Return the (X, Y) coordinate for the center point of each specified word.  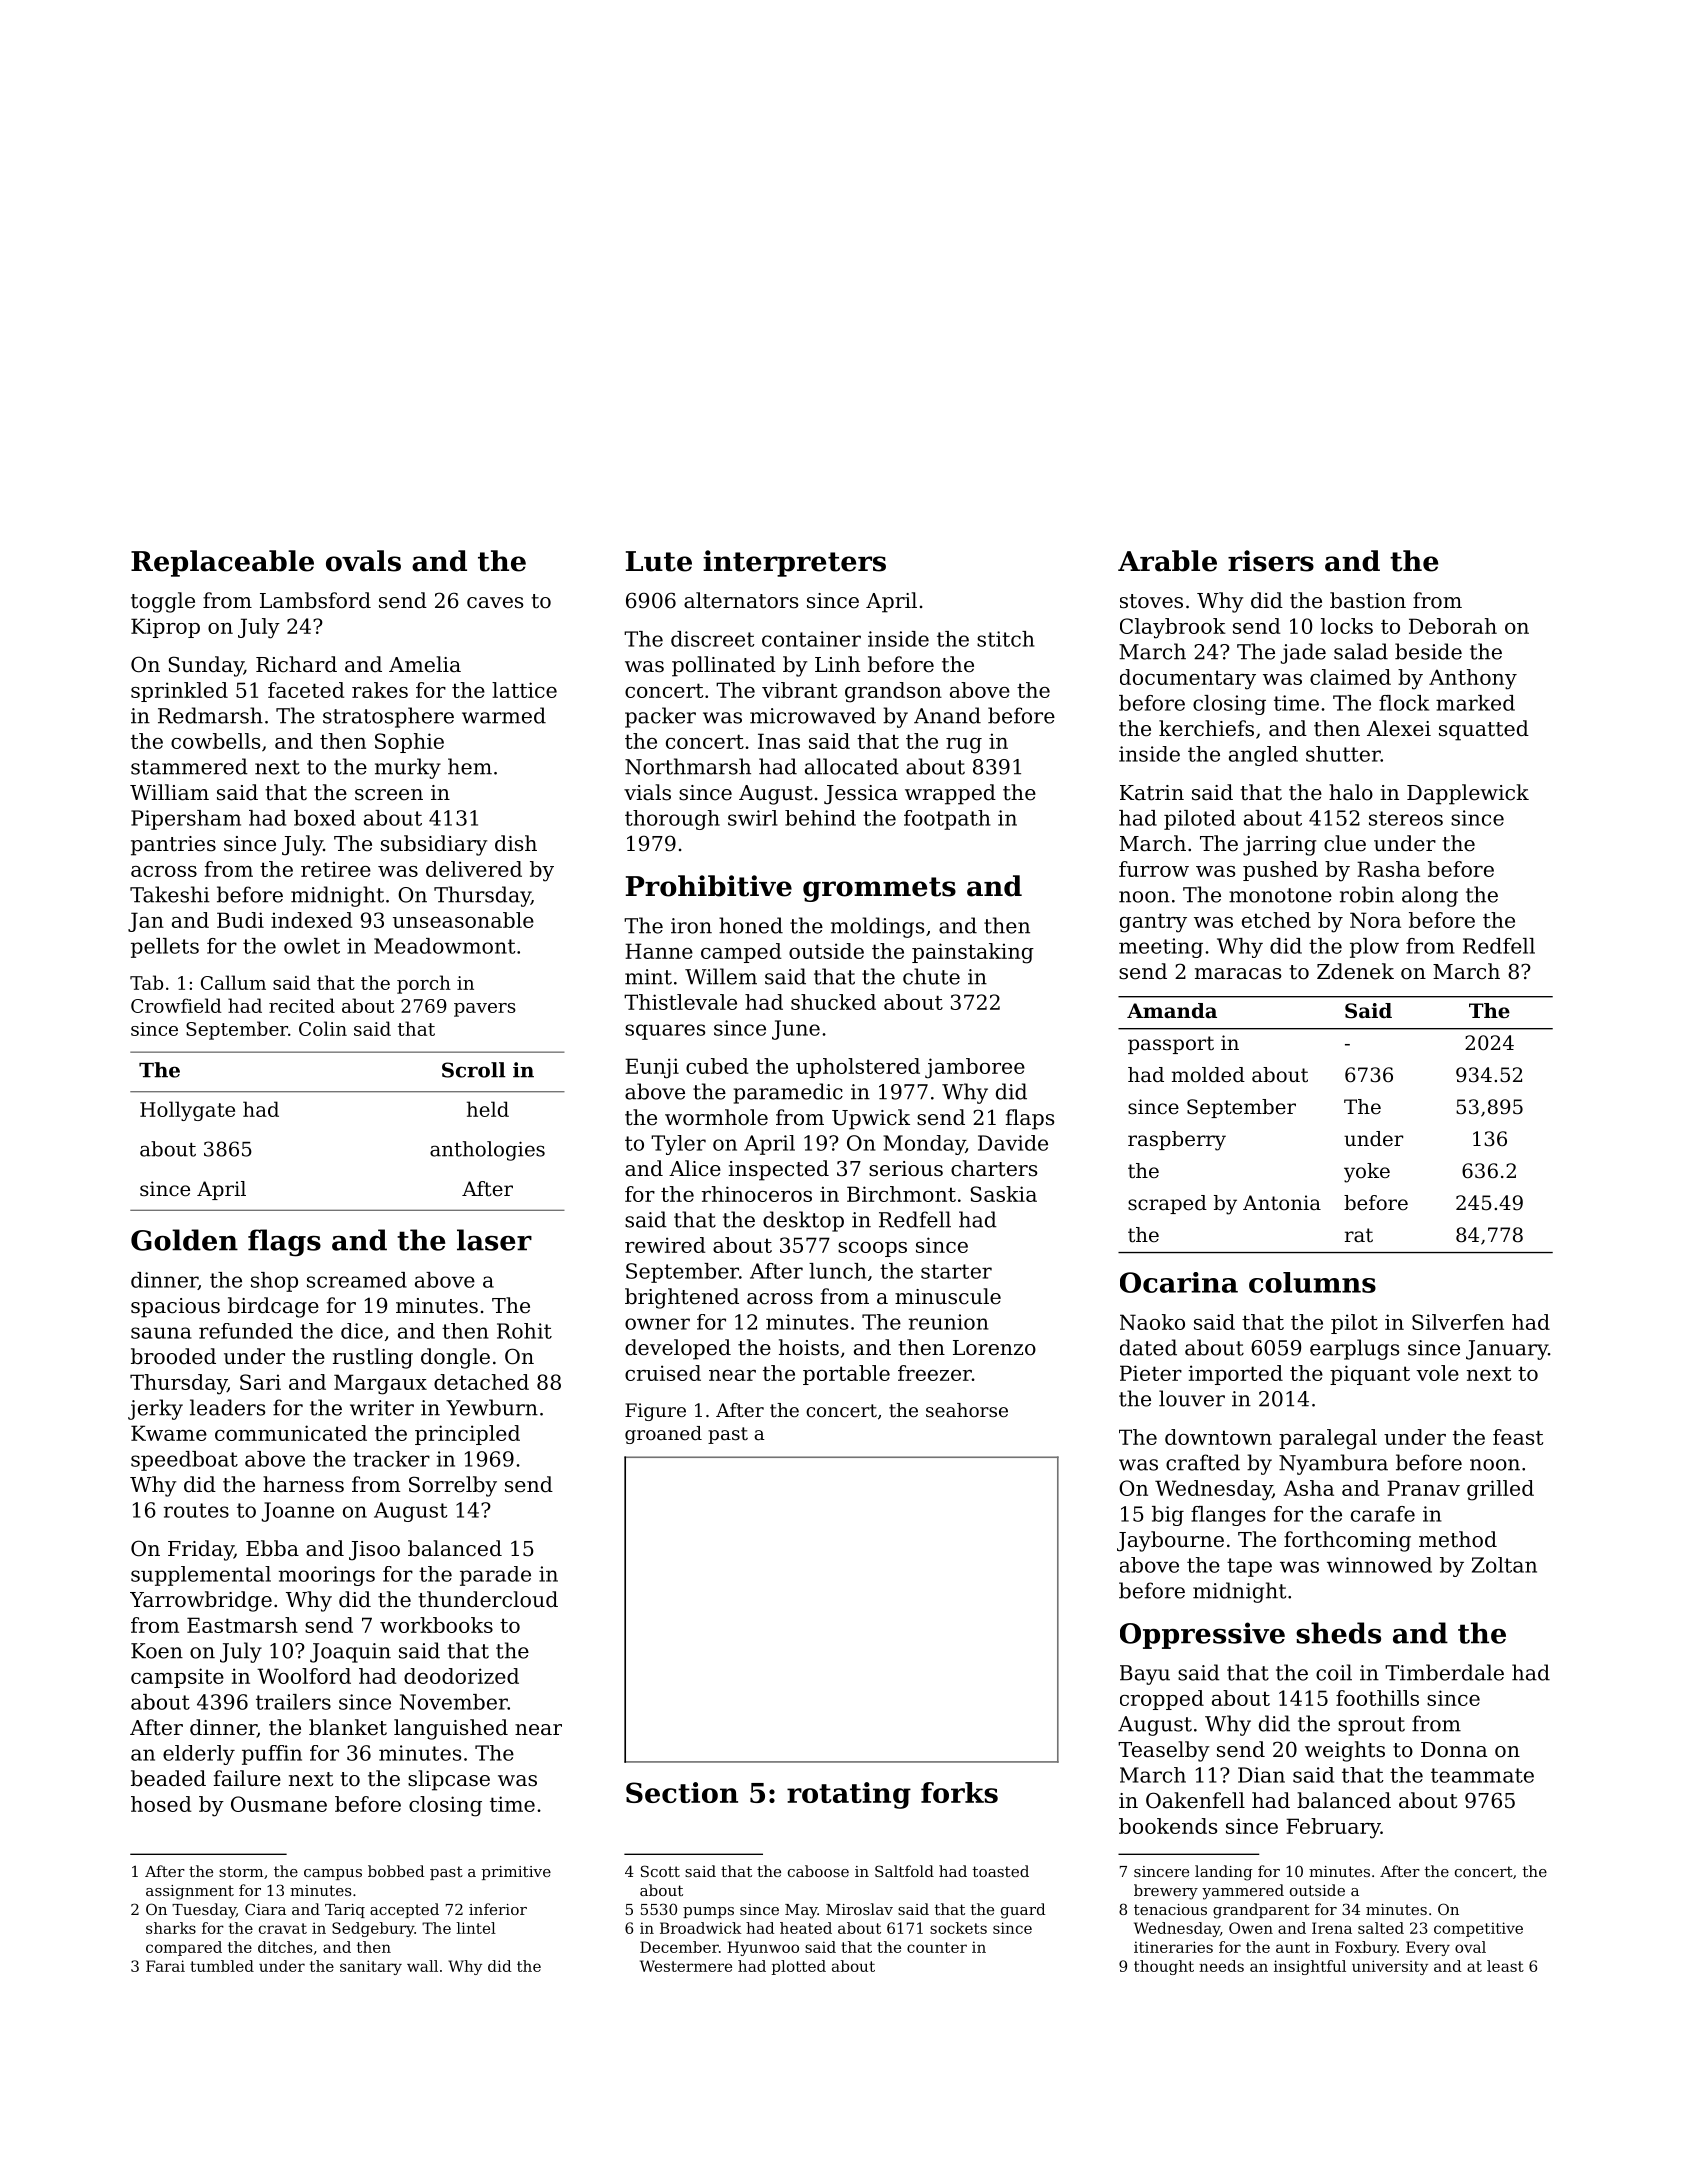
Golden (184, 1240)
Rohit (524, 1331)
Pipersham (186, 820)
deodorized (461, 1676)
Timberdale (1444, 1672)
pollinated (724, 666)
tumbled (222, 1966)
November (454, 1702)
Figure (655, 1412)
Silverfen (1458, 1322)
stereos (1406, 818)
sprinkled (179, 692)
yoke (1367, 1173)
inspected (778, 1170)
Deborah (1453, 626)
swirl (753, 818)
